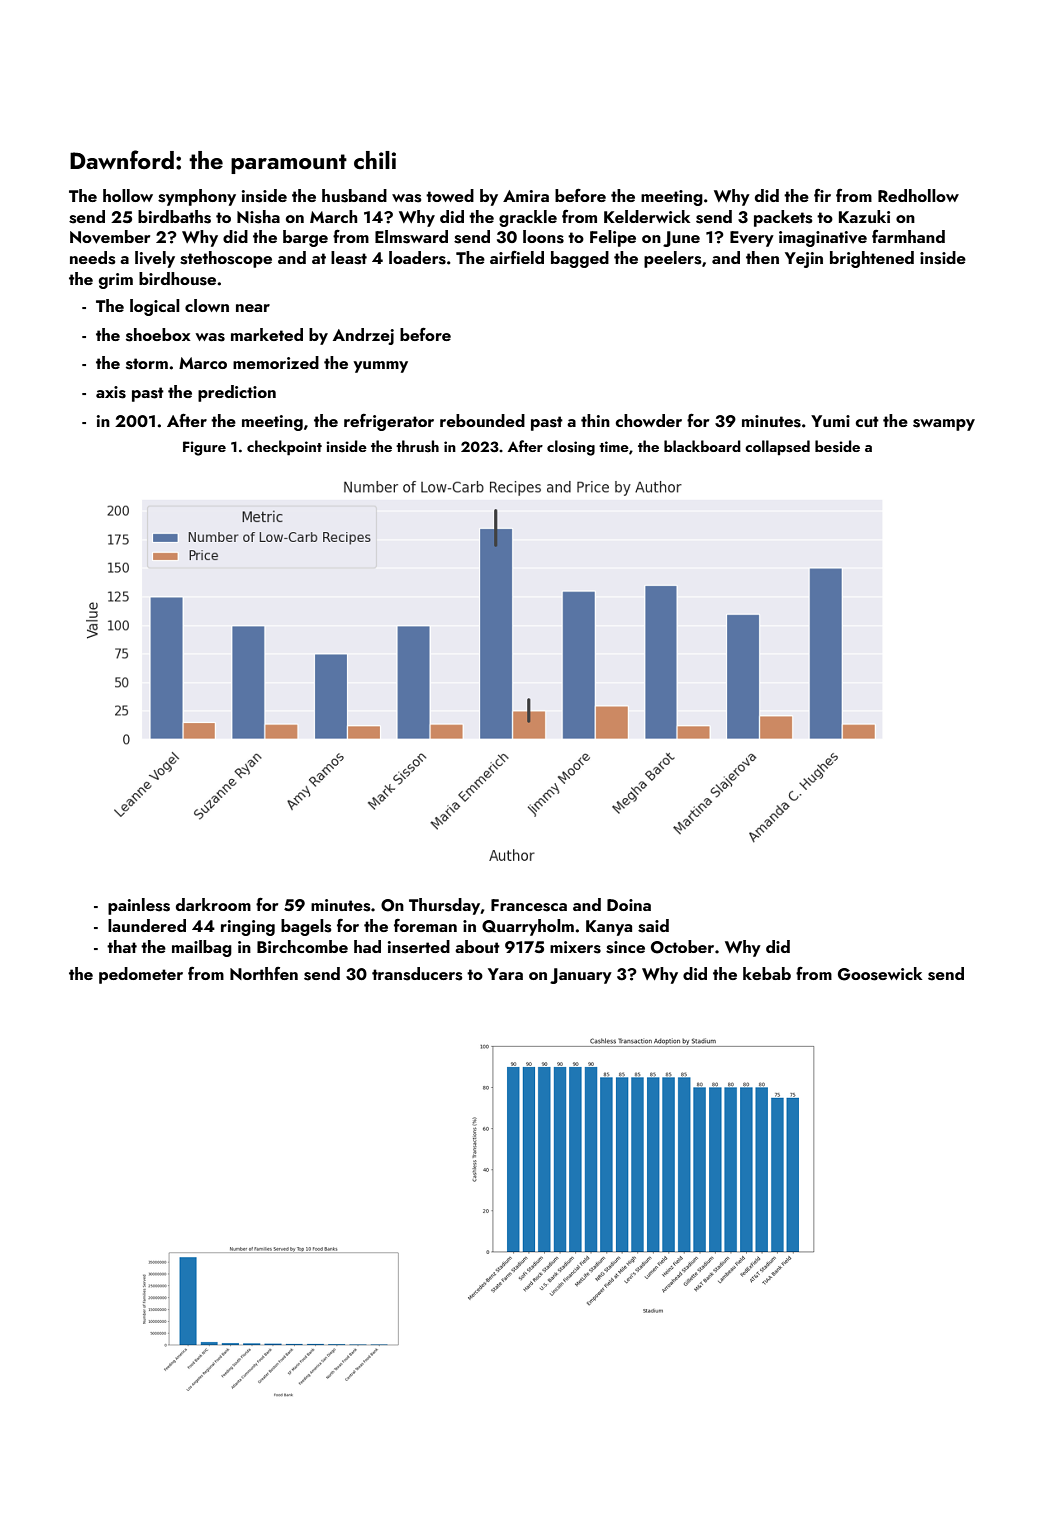 The height and width of the screenshot is (1527, 1055). Describe the element at coordinates (158, 335) in the screenshot. I see `shoebox` at that location.
